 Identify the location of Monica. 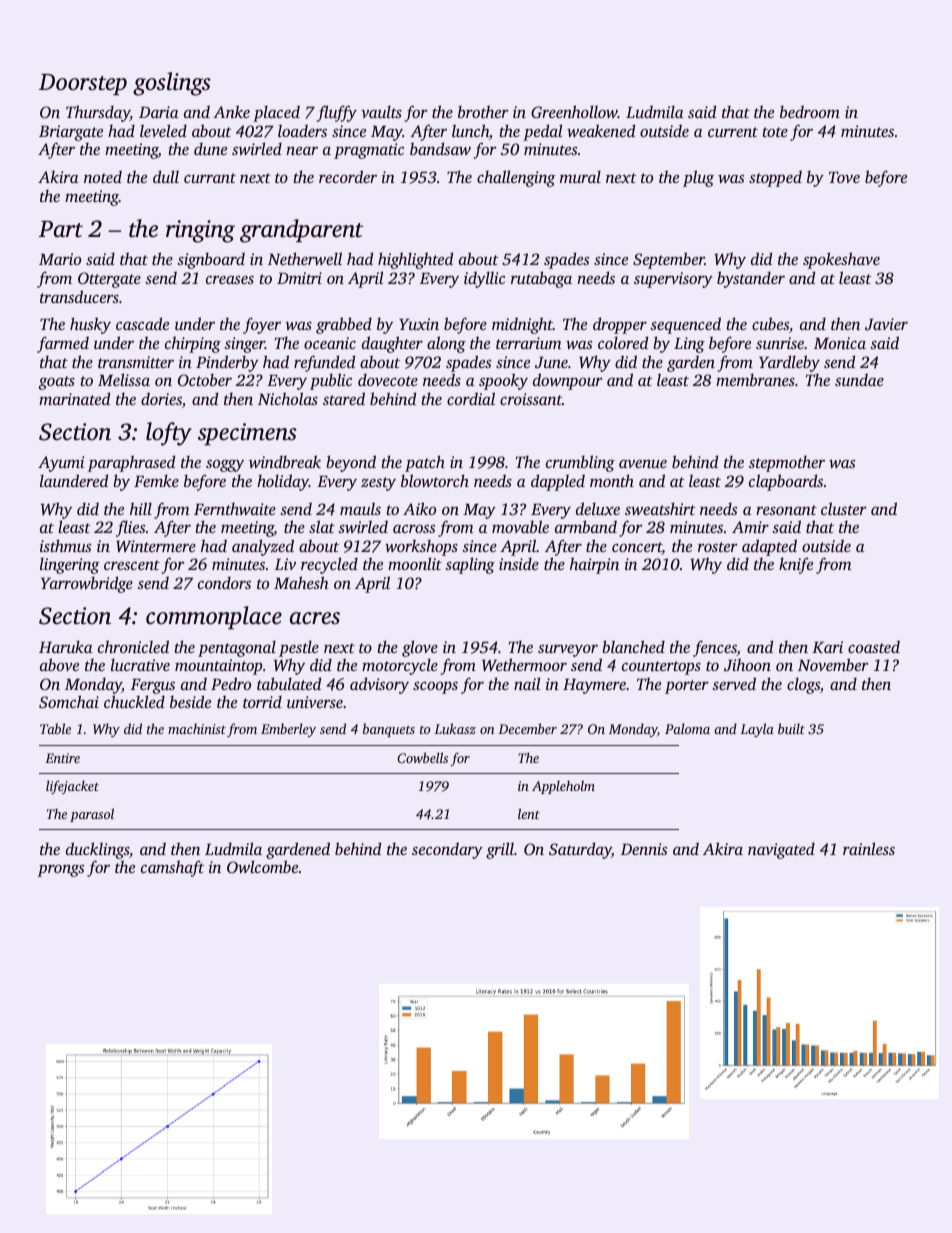
(840, 343).
